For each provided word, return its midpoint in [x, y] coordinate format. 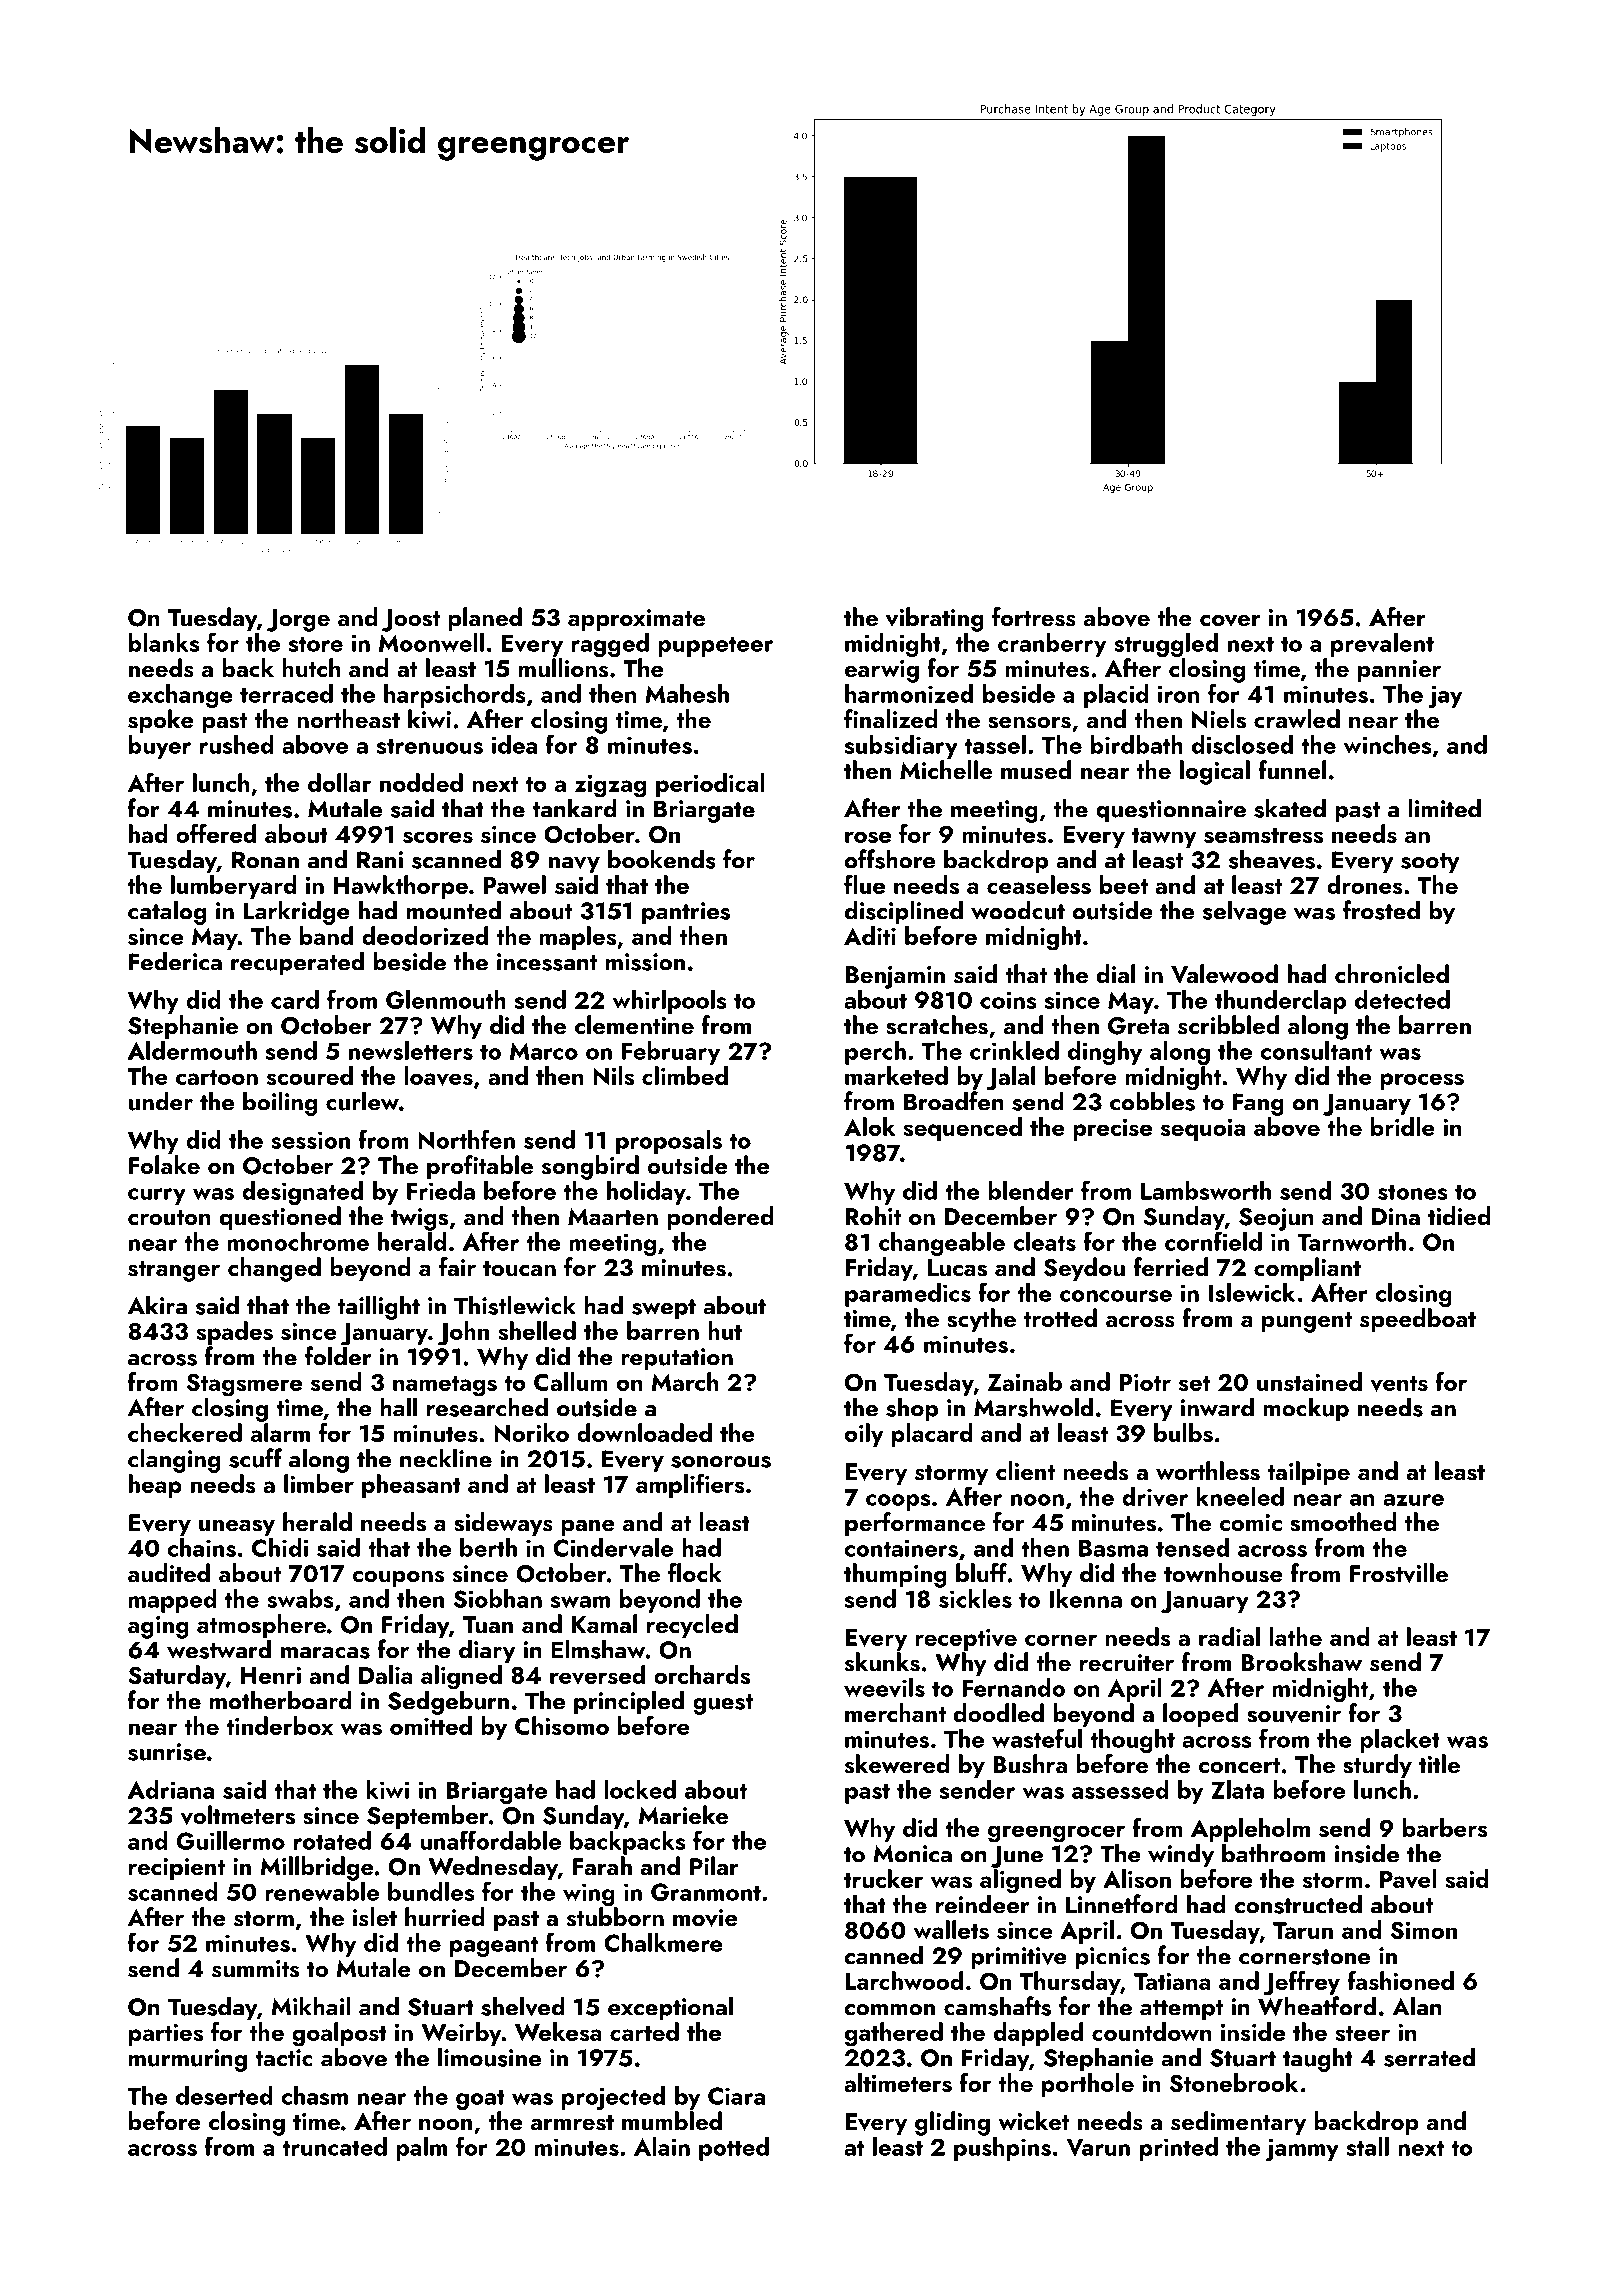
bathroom [1273, 1853]
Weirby [461, 2034]
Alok [869, 1126]
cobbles [1152, 1101]
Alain [662, 2146]
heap [155, 1486]
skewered [897, 1764]
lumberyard [234, 887]
